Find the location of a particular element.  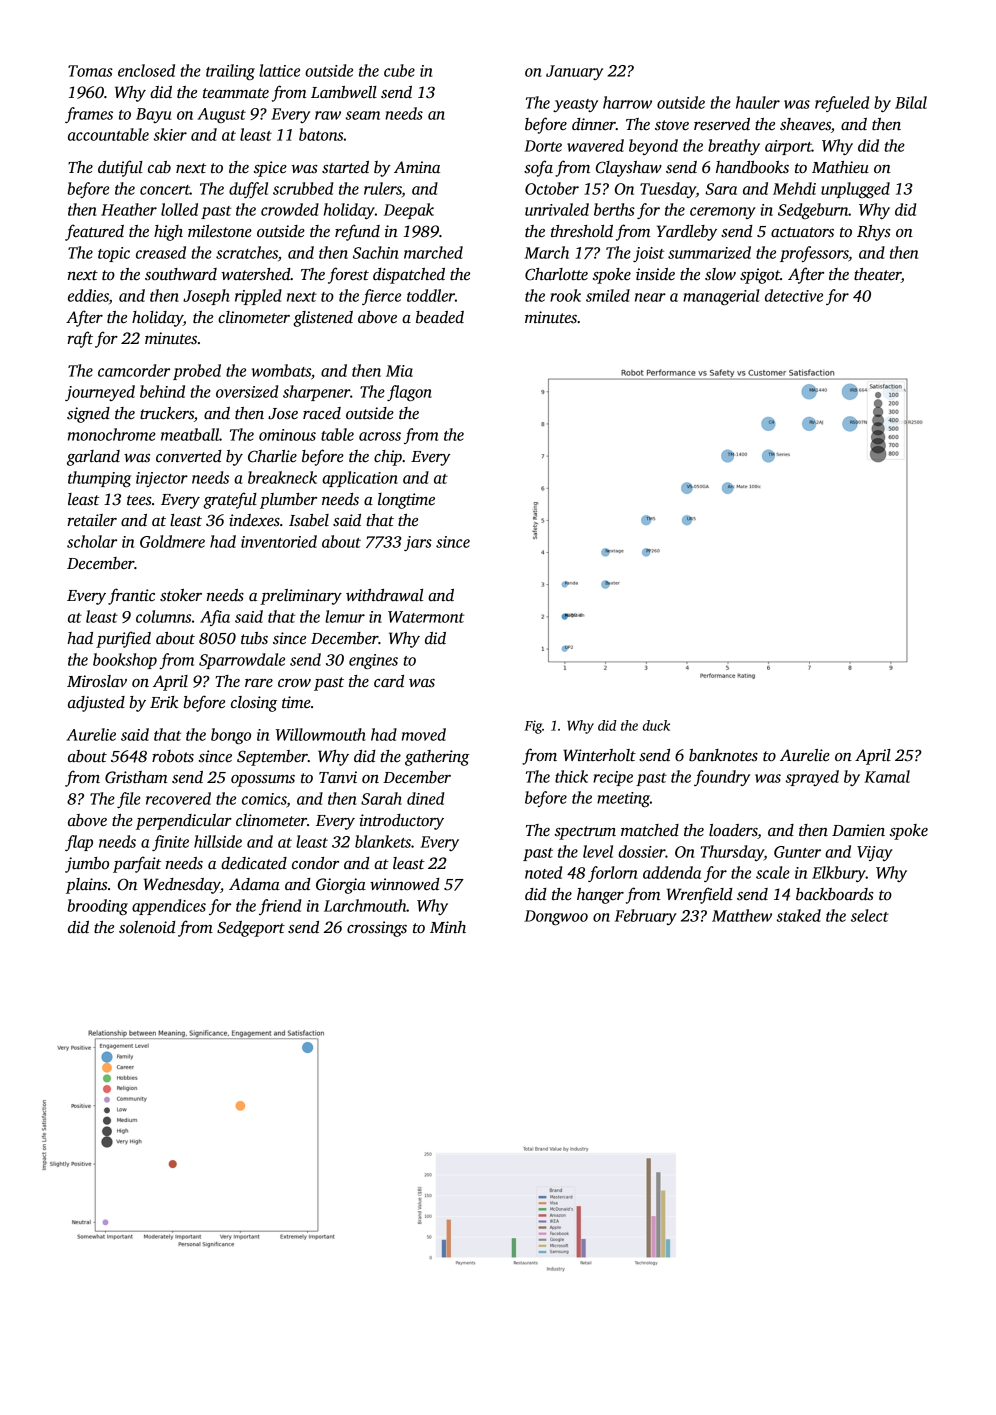

duck is located at coordinates (656, 725).
